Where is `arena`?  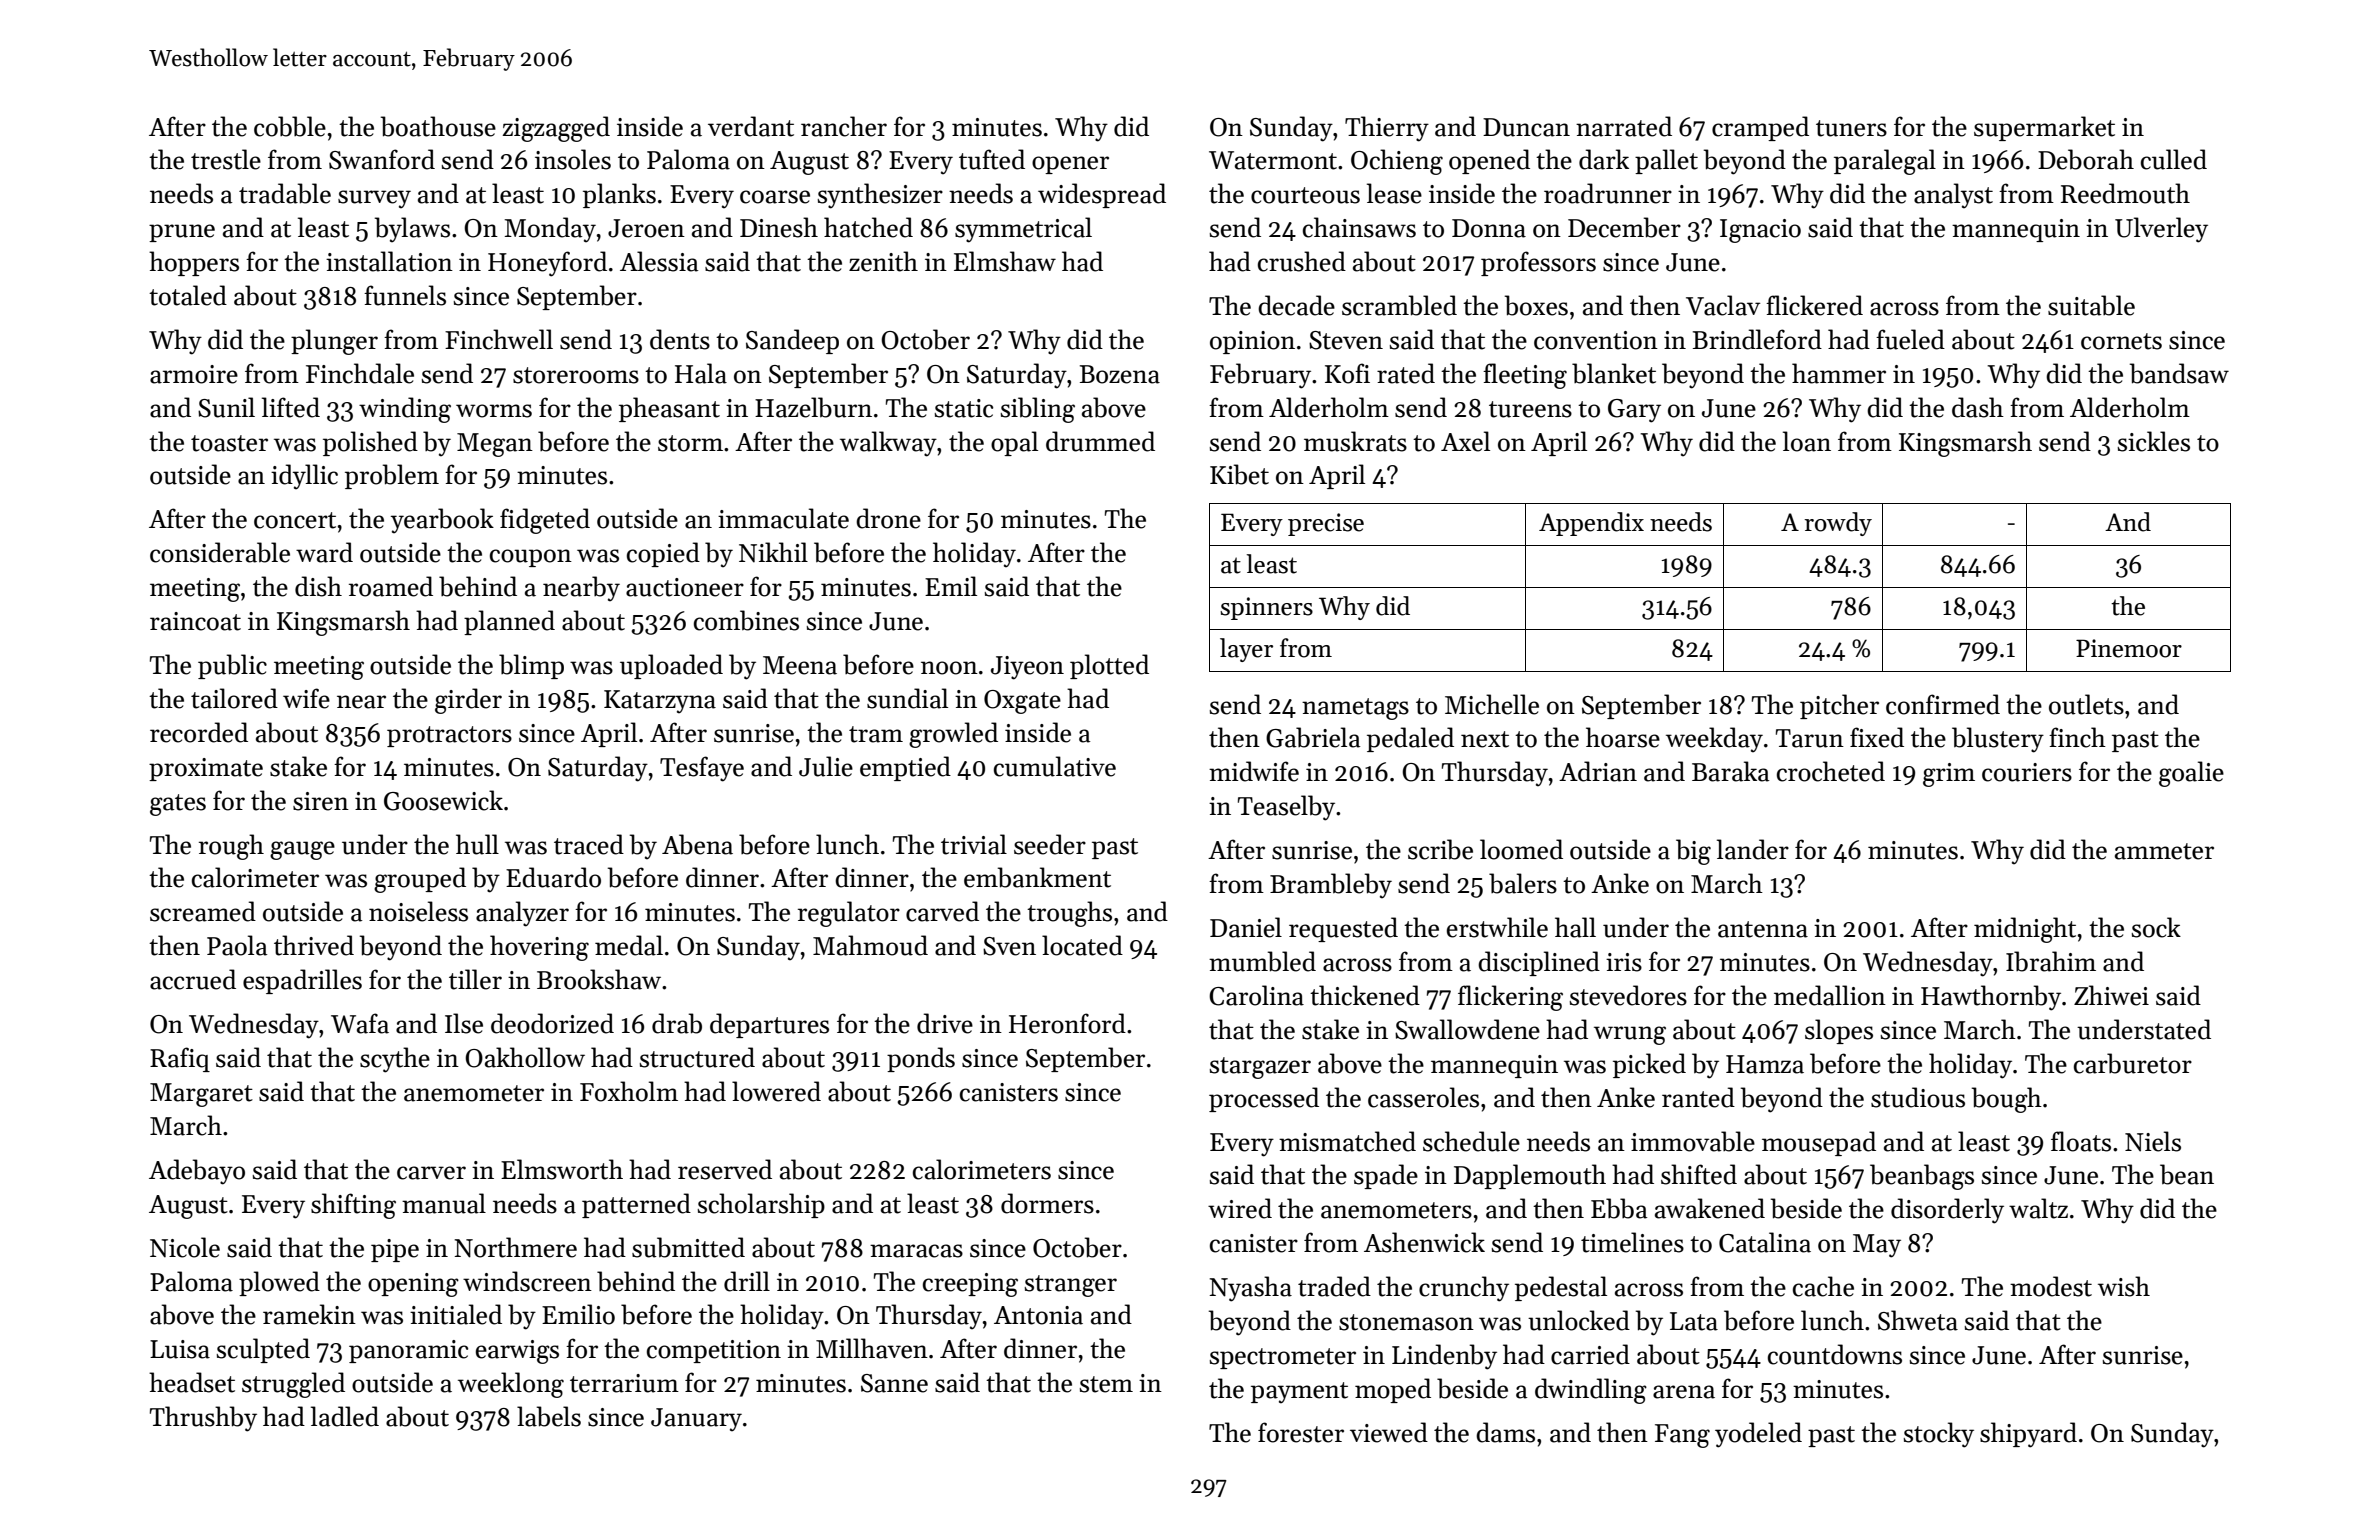 arena is located at coordinates (1684, 1392).
